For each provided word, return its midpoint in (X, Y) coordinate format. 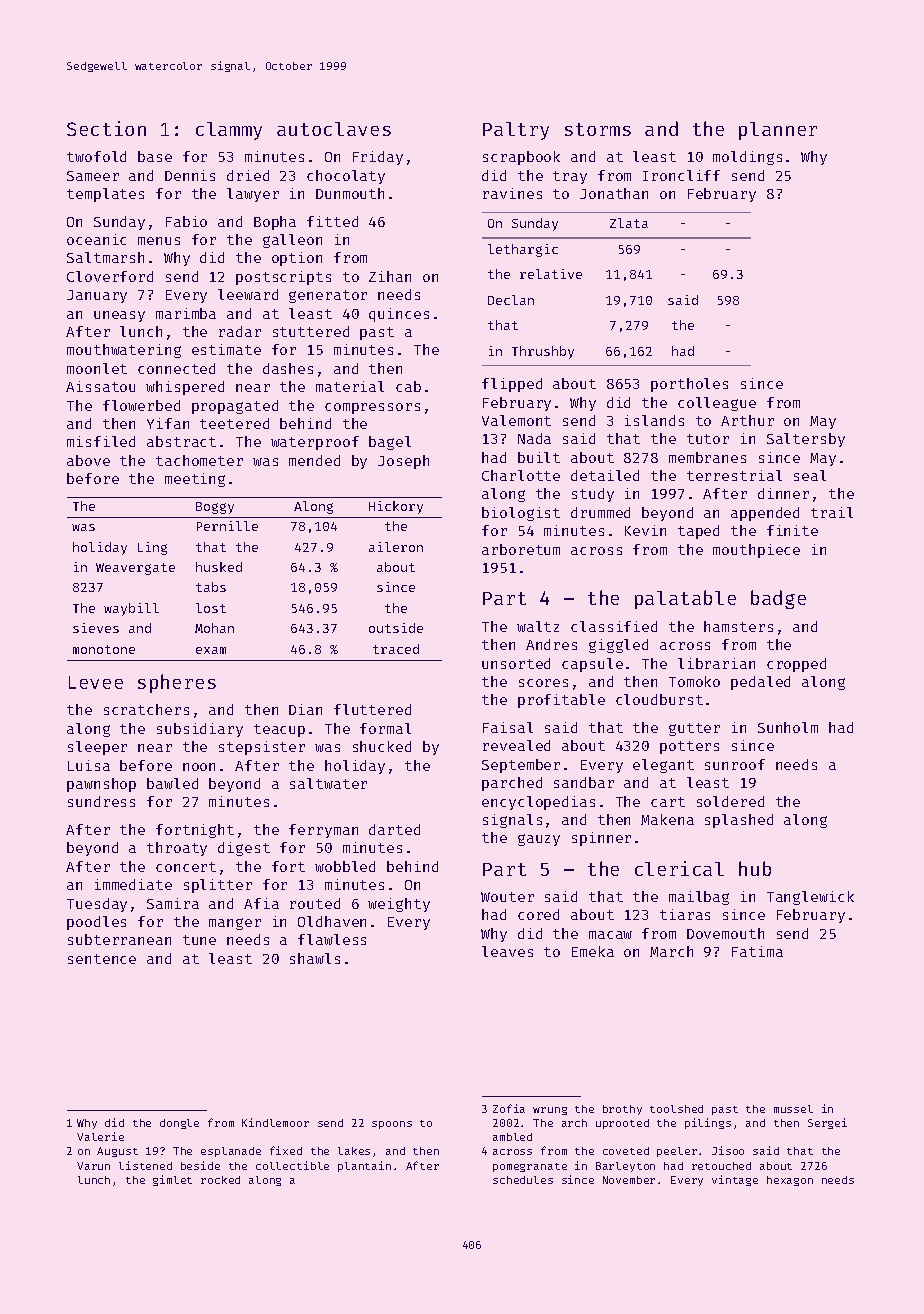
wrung (550, 1111)
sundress (101, 801)
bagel (390, 443)
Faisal (508, 727)
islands (654, 420)
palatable (685, 599)
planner (778, 131)
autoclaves (334, 129)
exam (211, 650)
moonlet (97, 368)
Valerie (100, 1136)
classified (614, 626)
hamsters (738, 626)
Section (106, 128)
